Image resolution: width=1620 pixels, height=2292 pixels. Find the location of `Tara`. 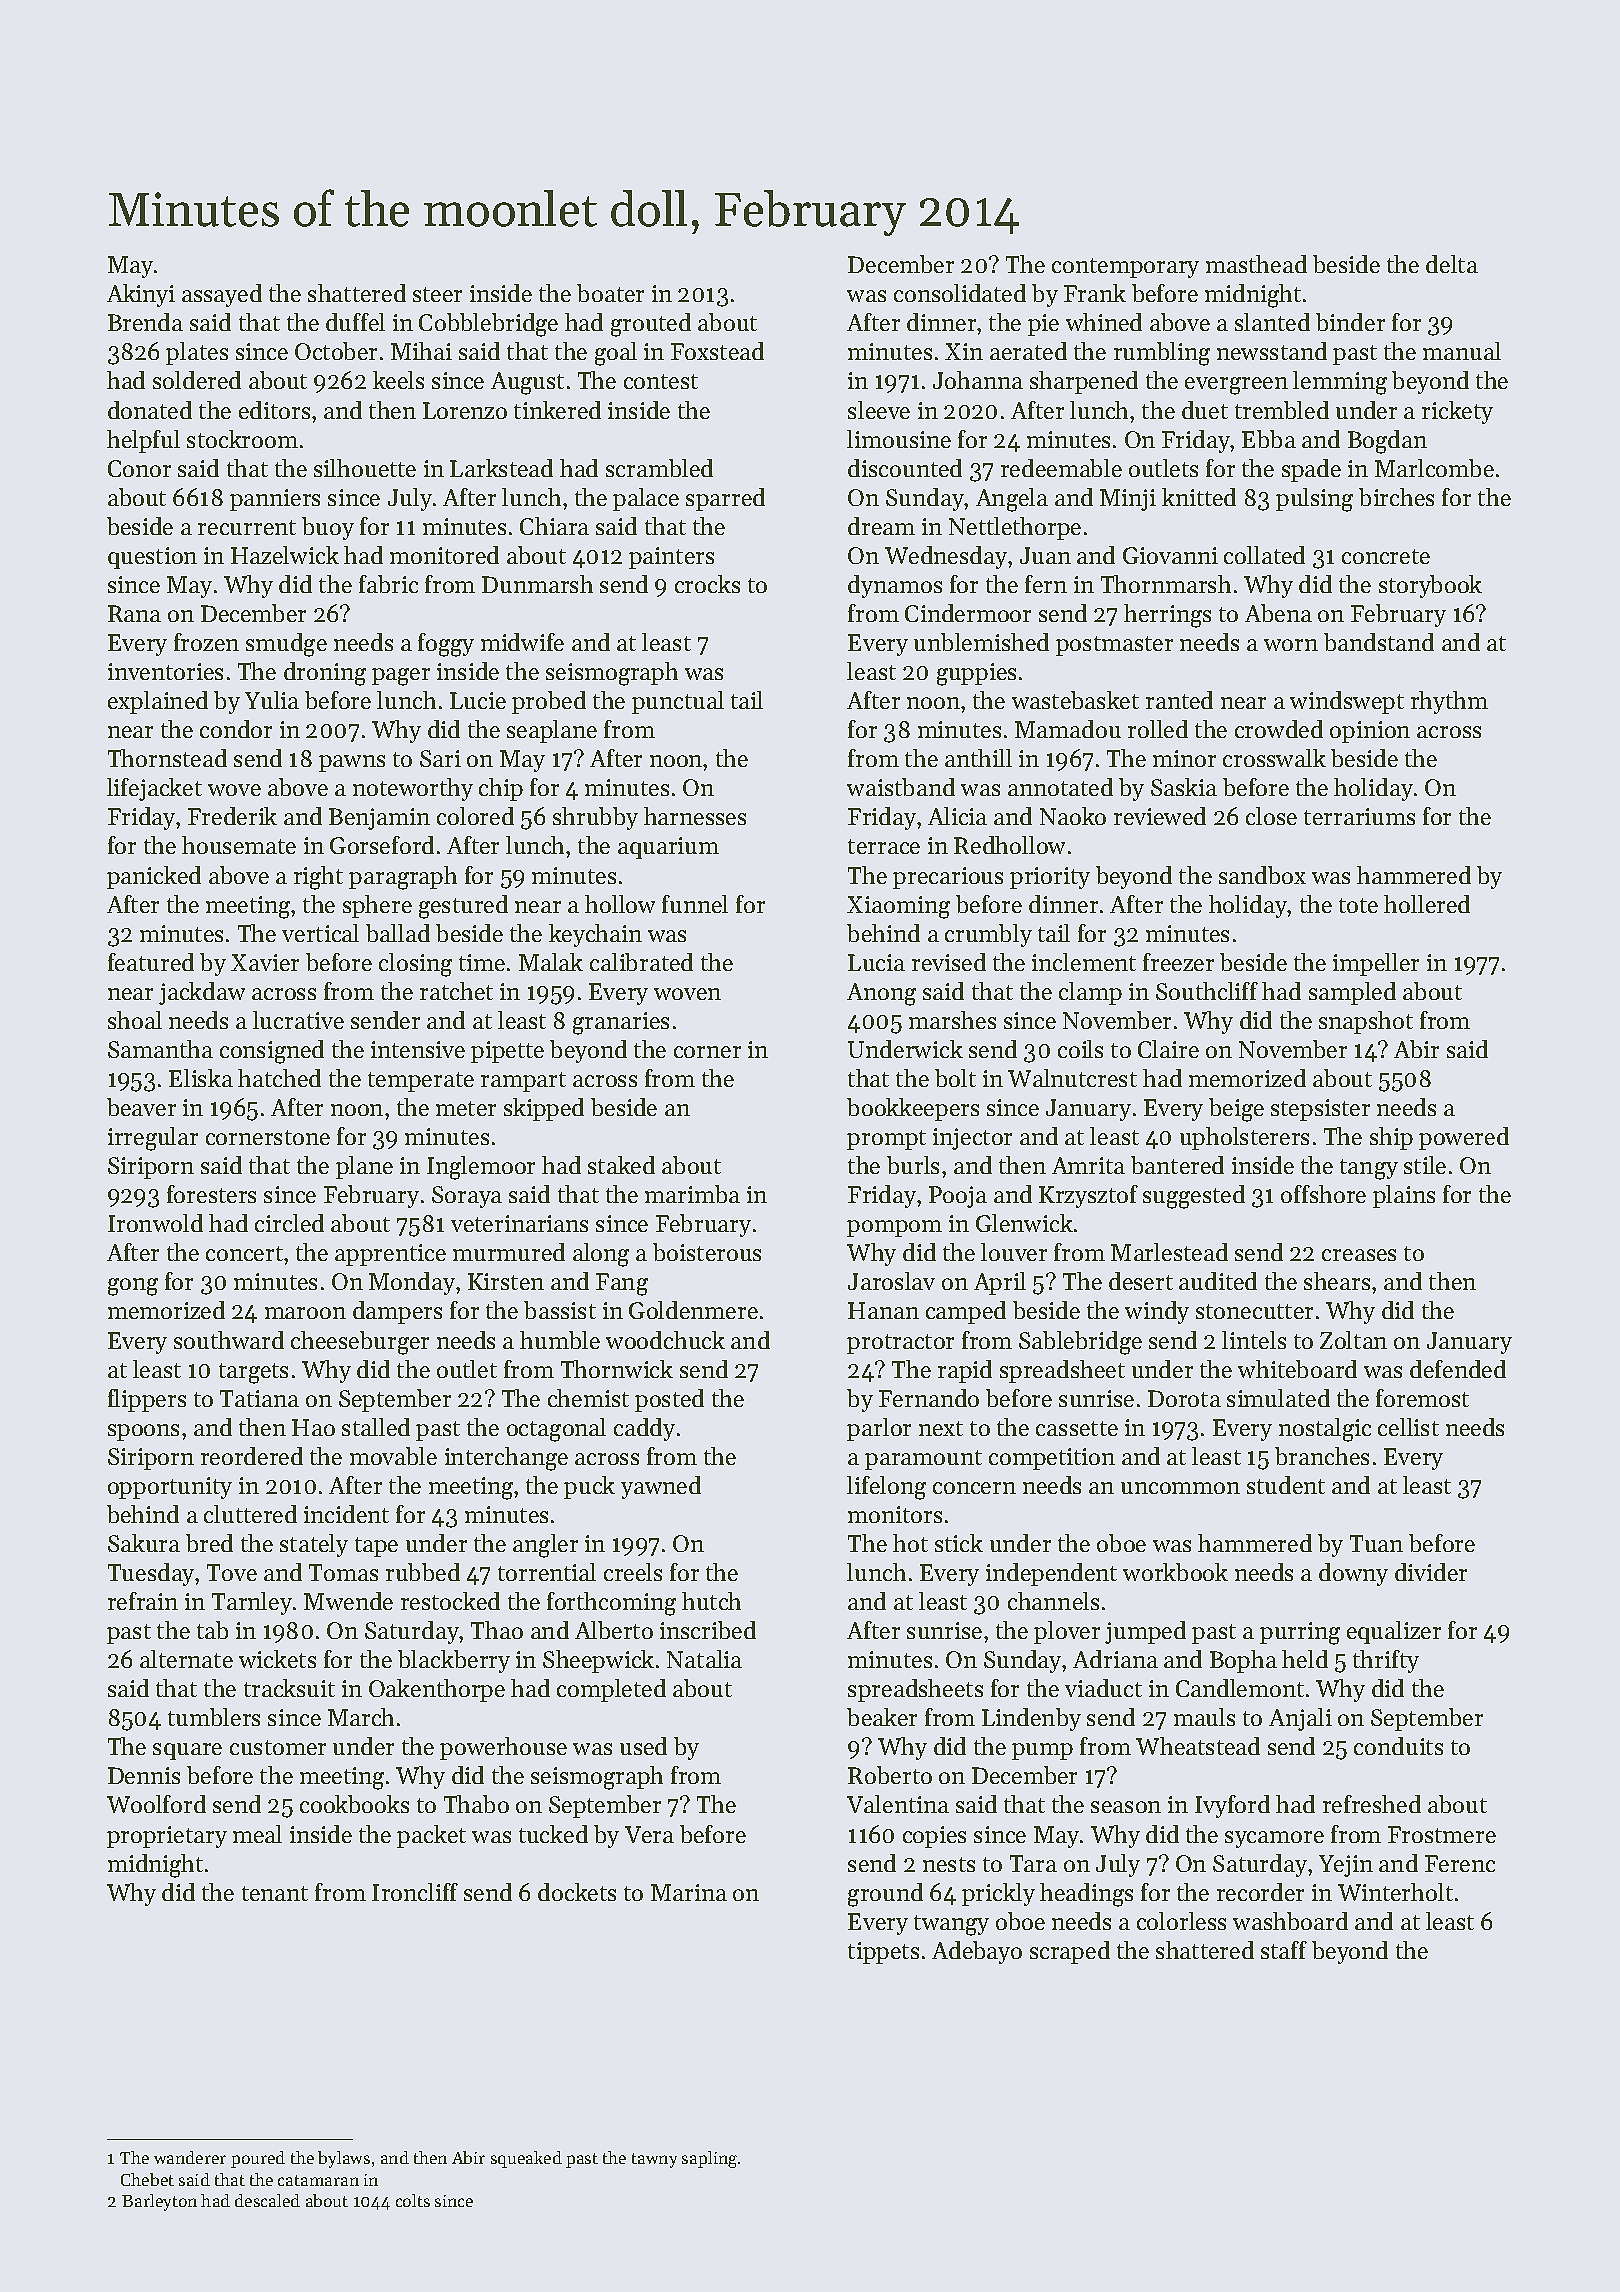

Tara is located at coordinates (1033, 1863).
